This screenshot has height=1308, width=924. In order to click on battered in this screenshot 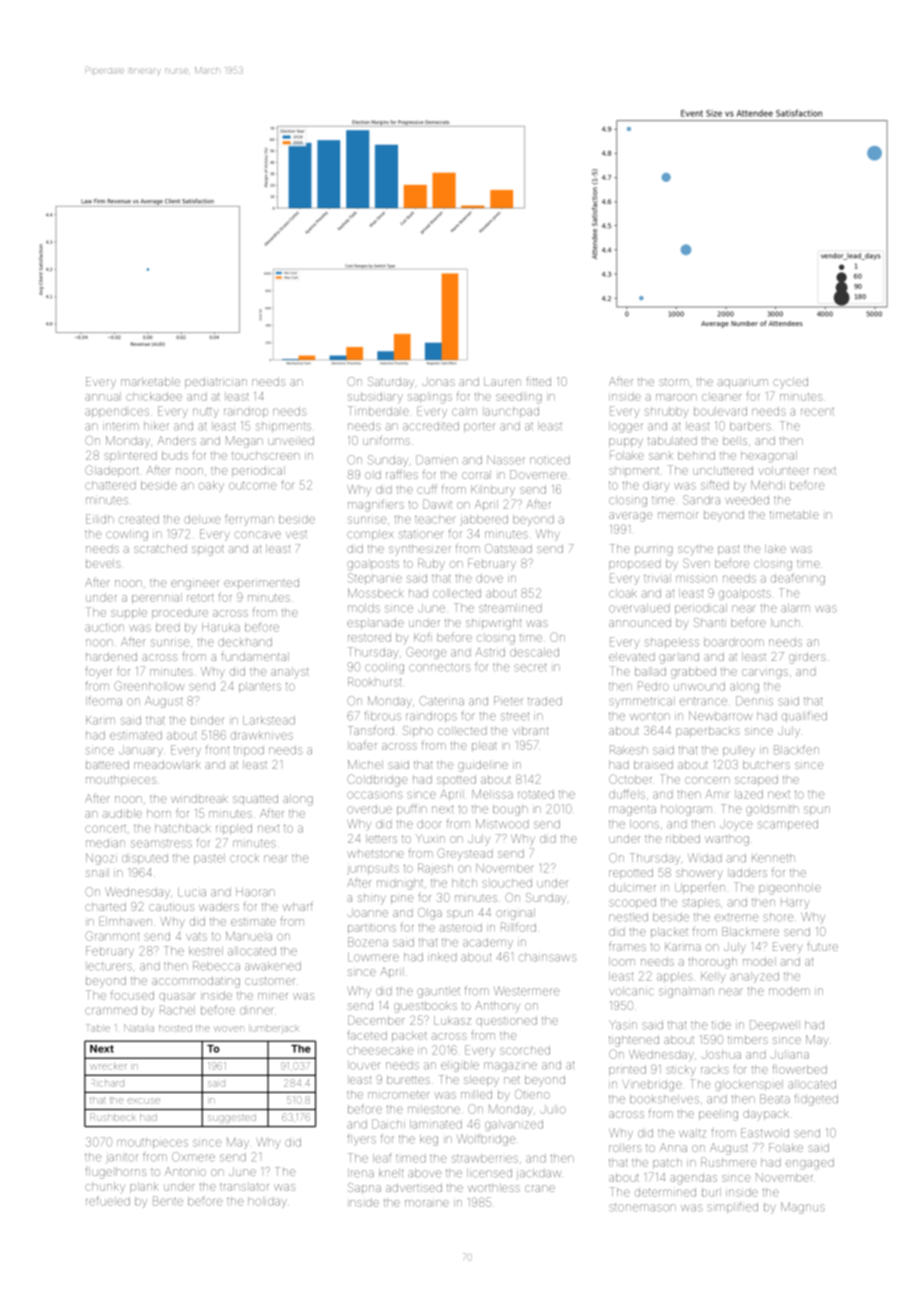, I will do `click(107, 764)`.
